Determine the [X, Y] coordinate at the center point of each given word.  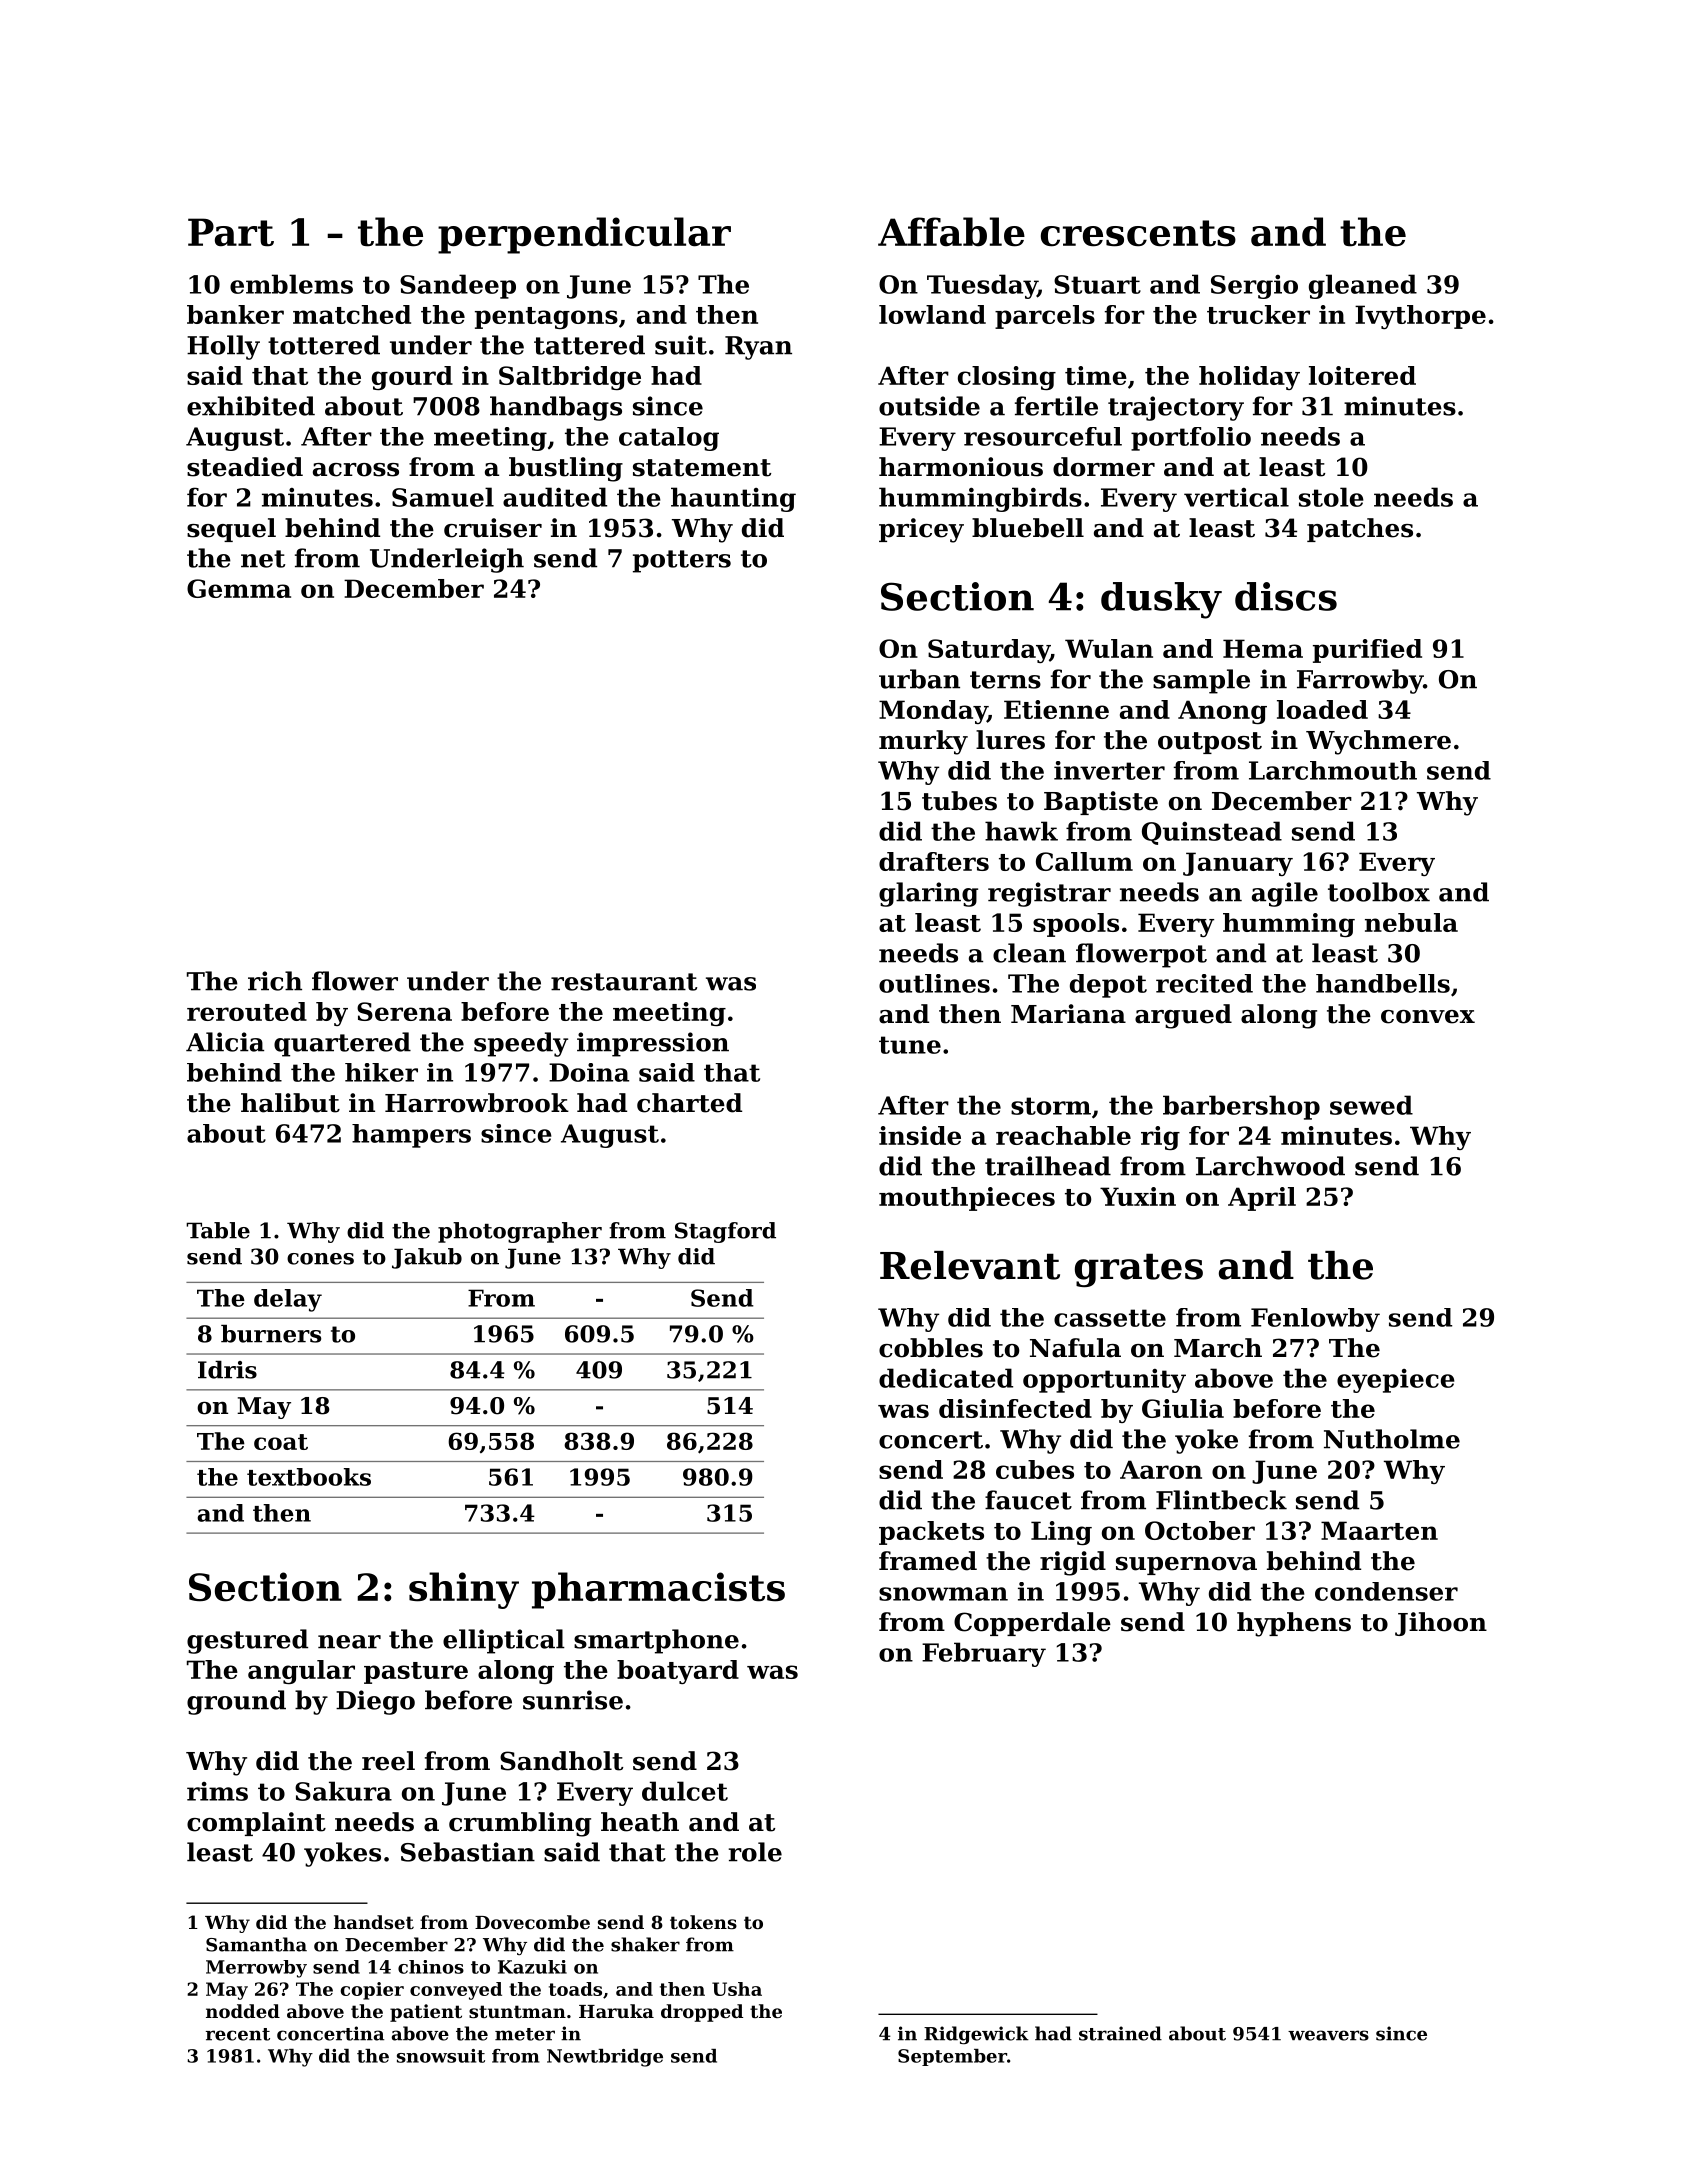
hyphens [1294, 1624]
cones [320, 1259]
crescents [1138, 233]
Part [231, 232]
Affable [951, 232]
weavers [1328, 2035]
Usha [737, 1989]
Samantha [256, 1944]
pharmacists [658, 1590]
